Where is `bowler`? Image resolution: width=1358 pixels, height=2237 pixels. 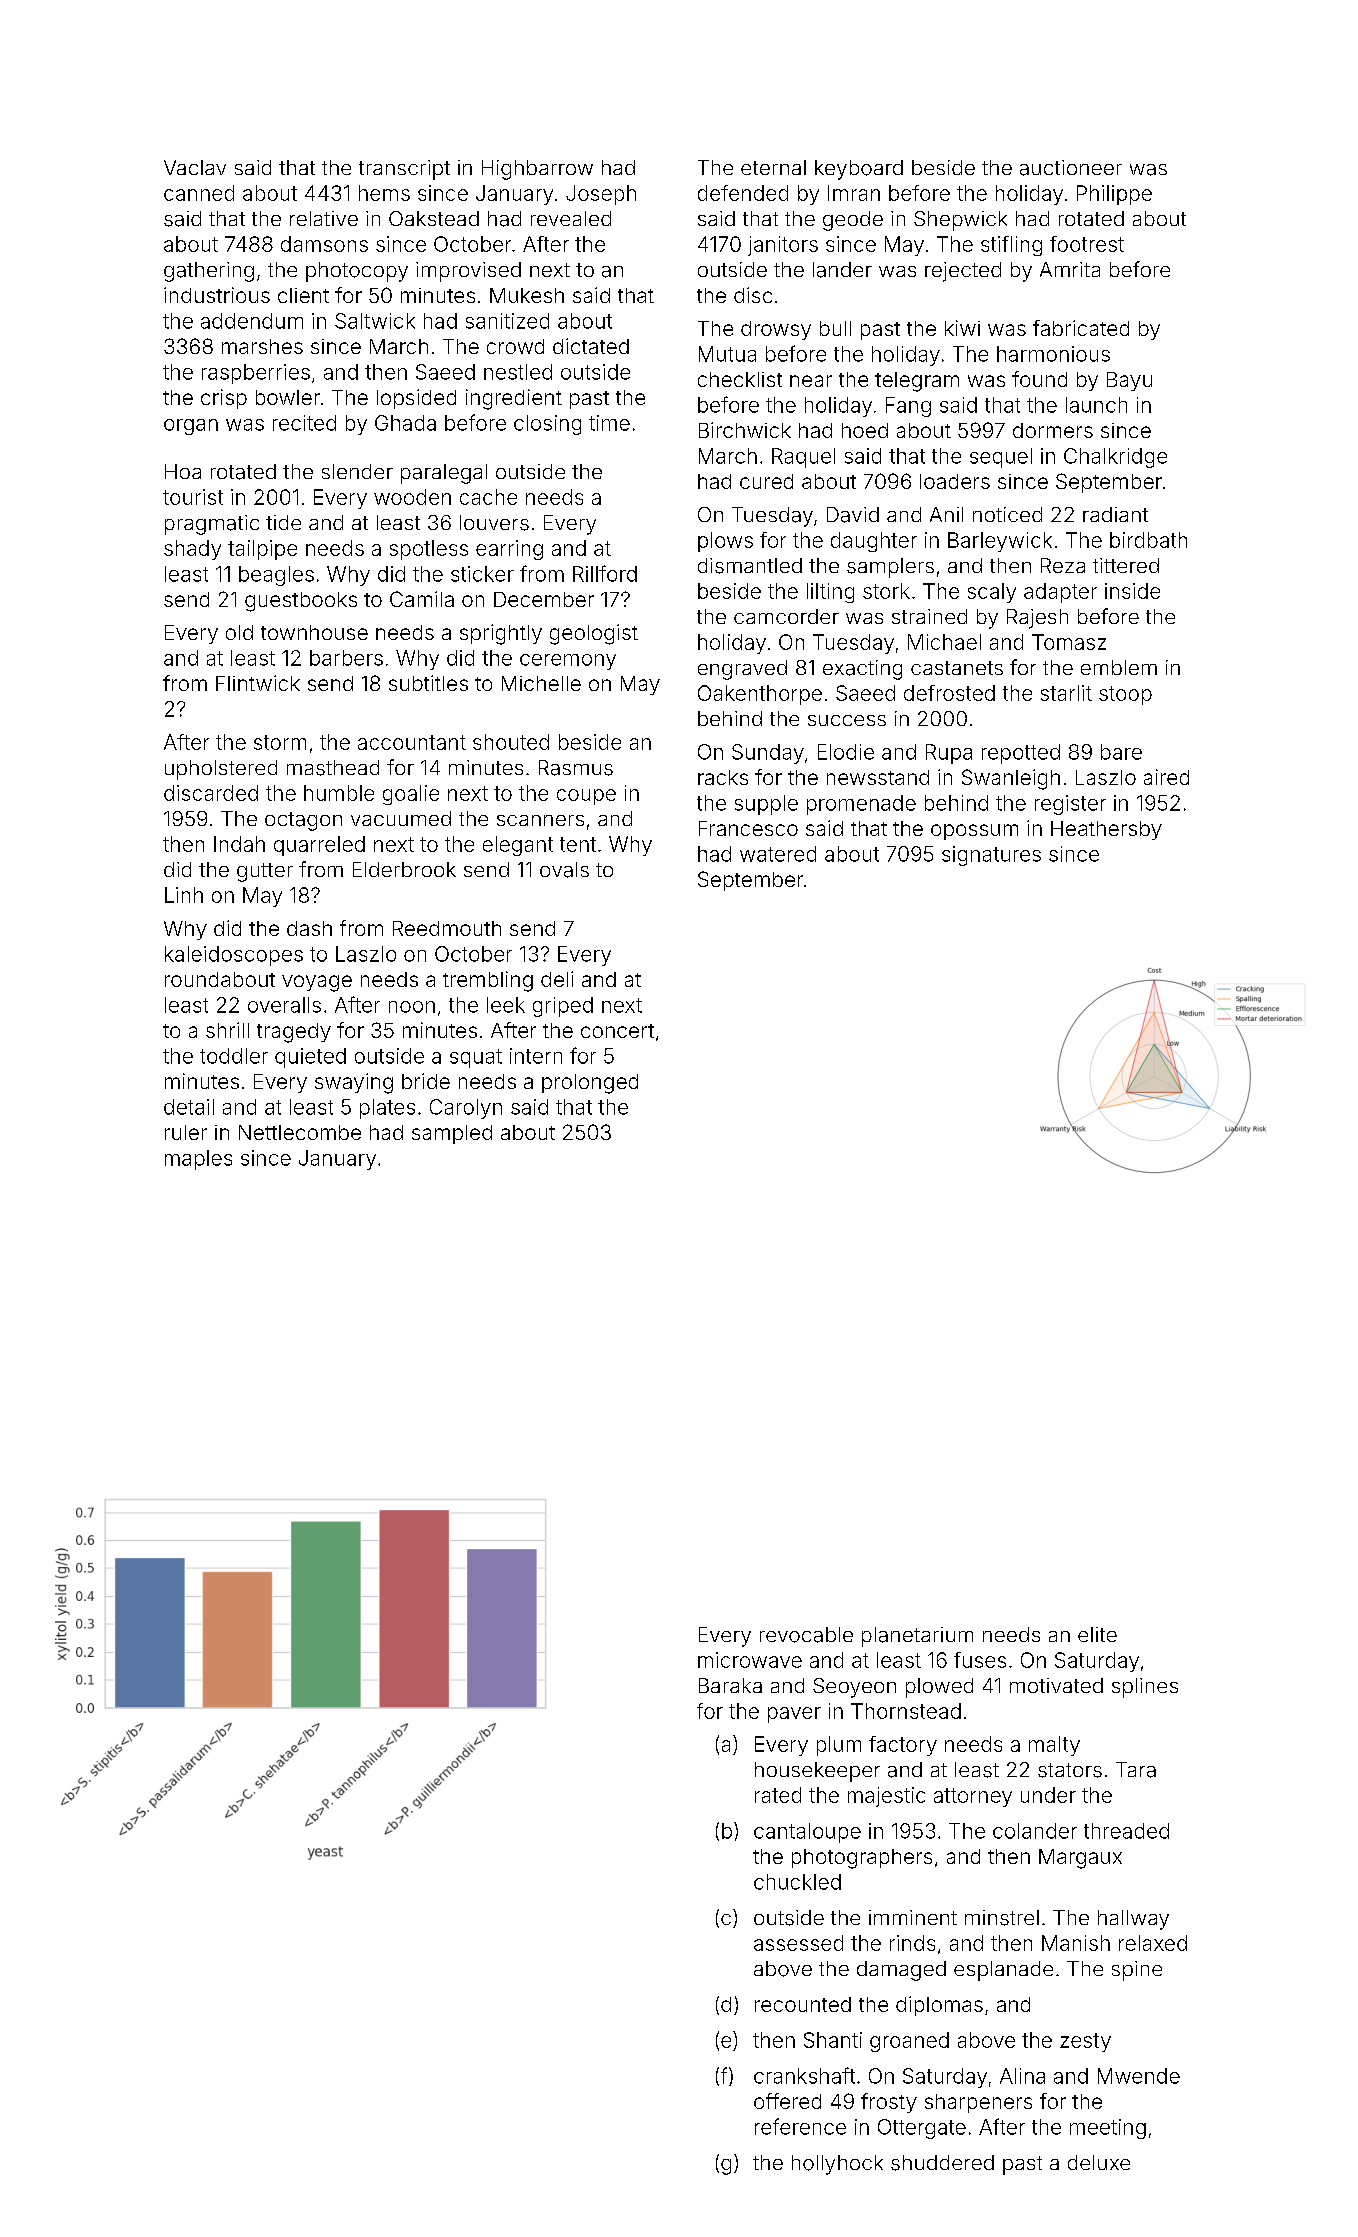 bowler is located at coordinates (288, 397).
